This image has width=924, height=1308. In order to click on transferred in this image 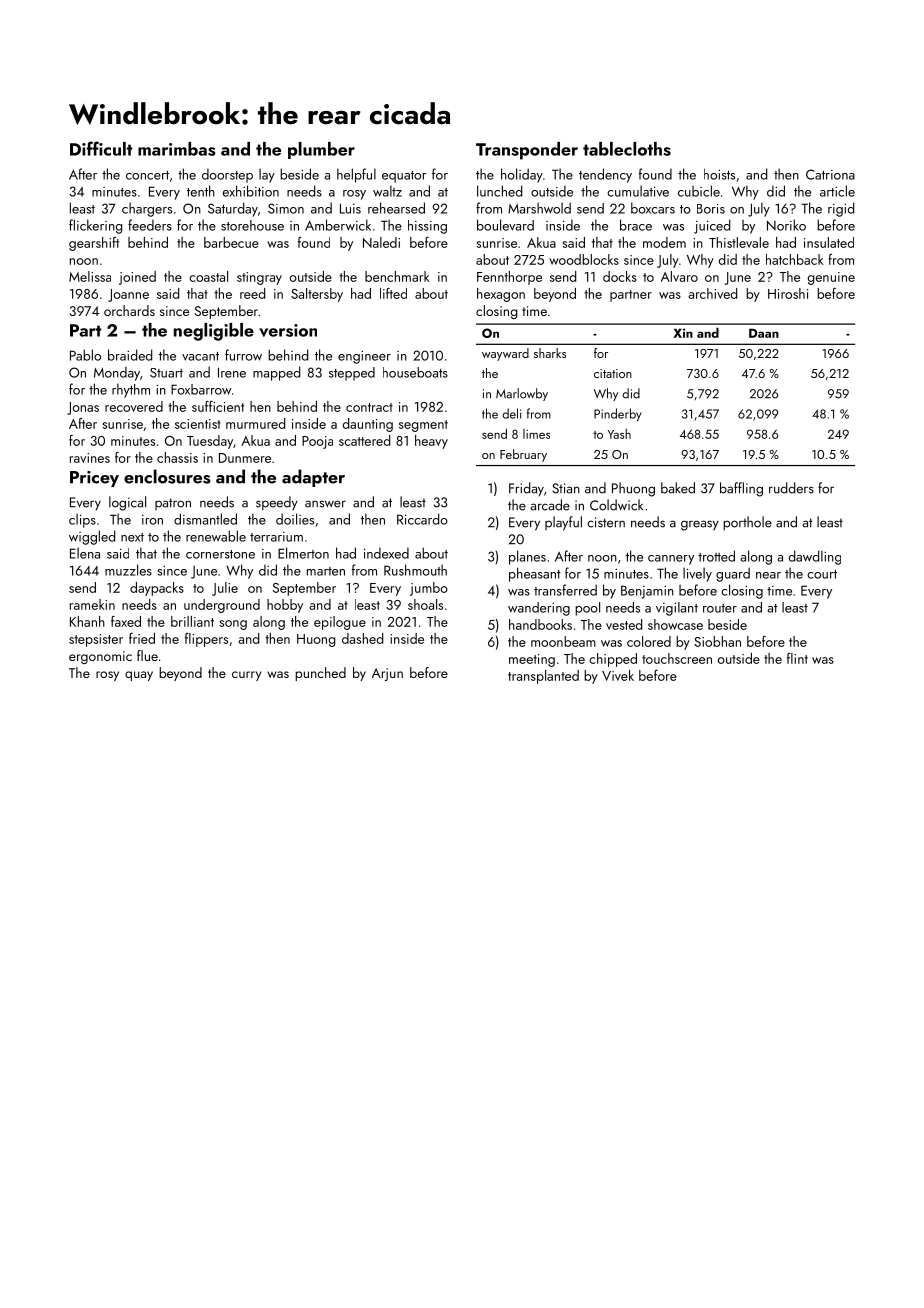, I will do `click(565, 590)`.
